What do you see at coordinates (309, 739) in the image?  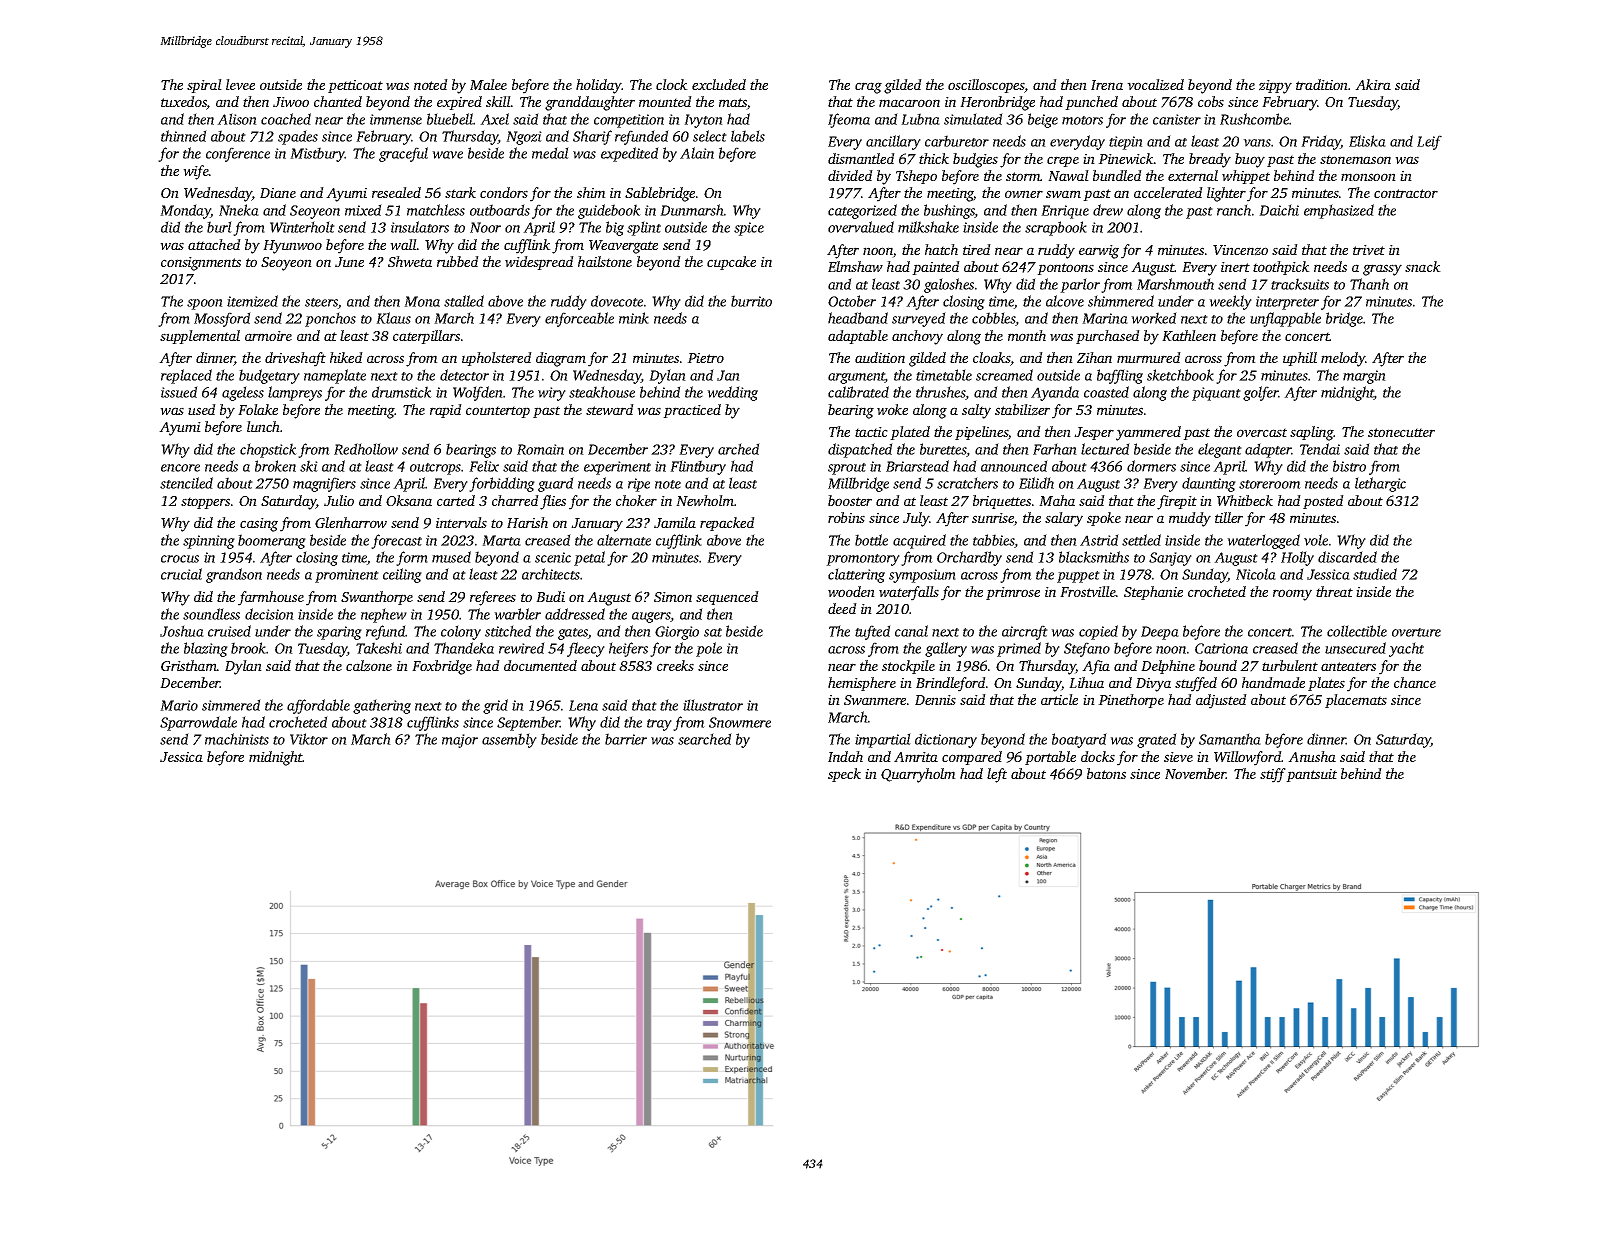 I see `Viktor` at bounding box center [309, 739].
